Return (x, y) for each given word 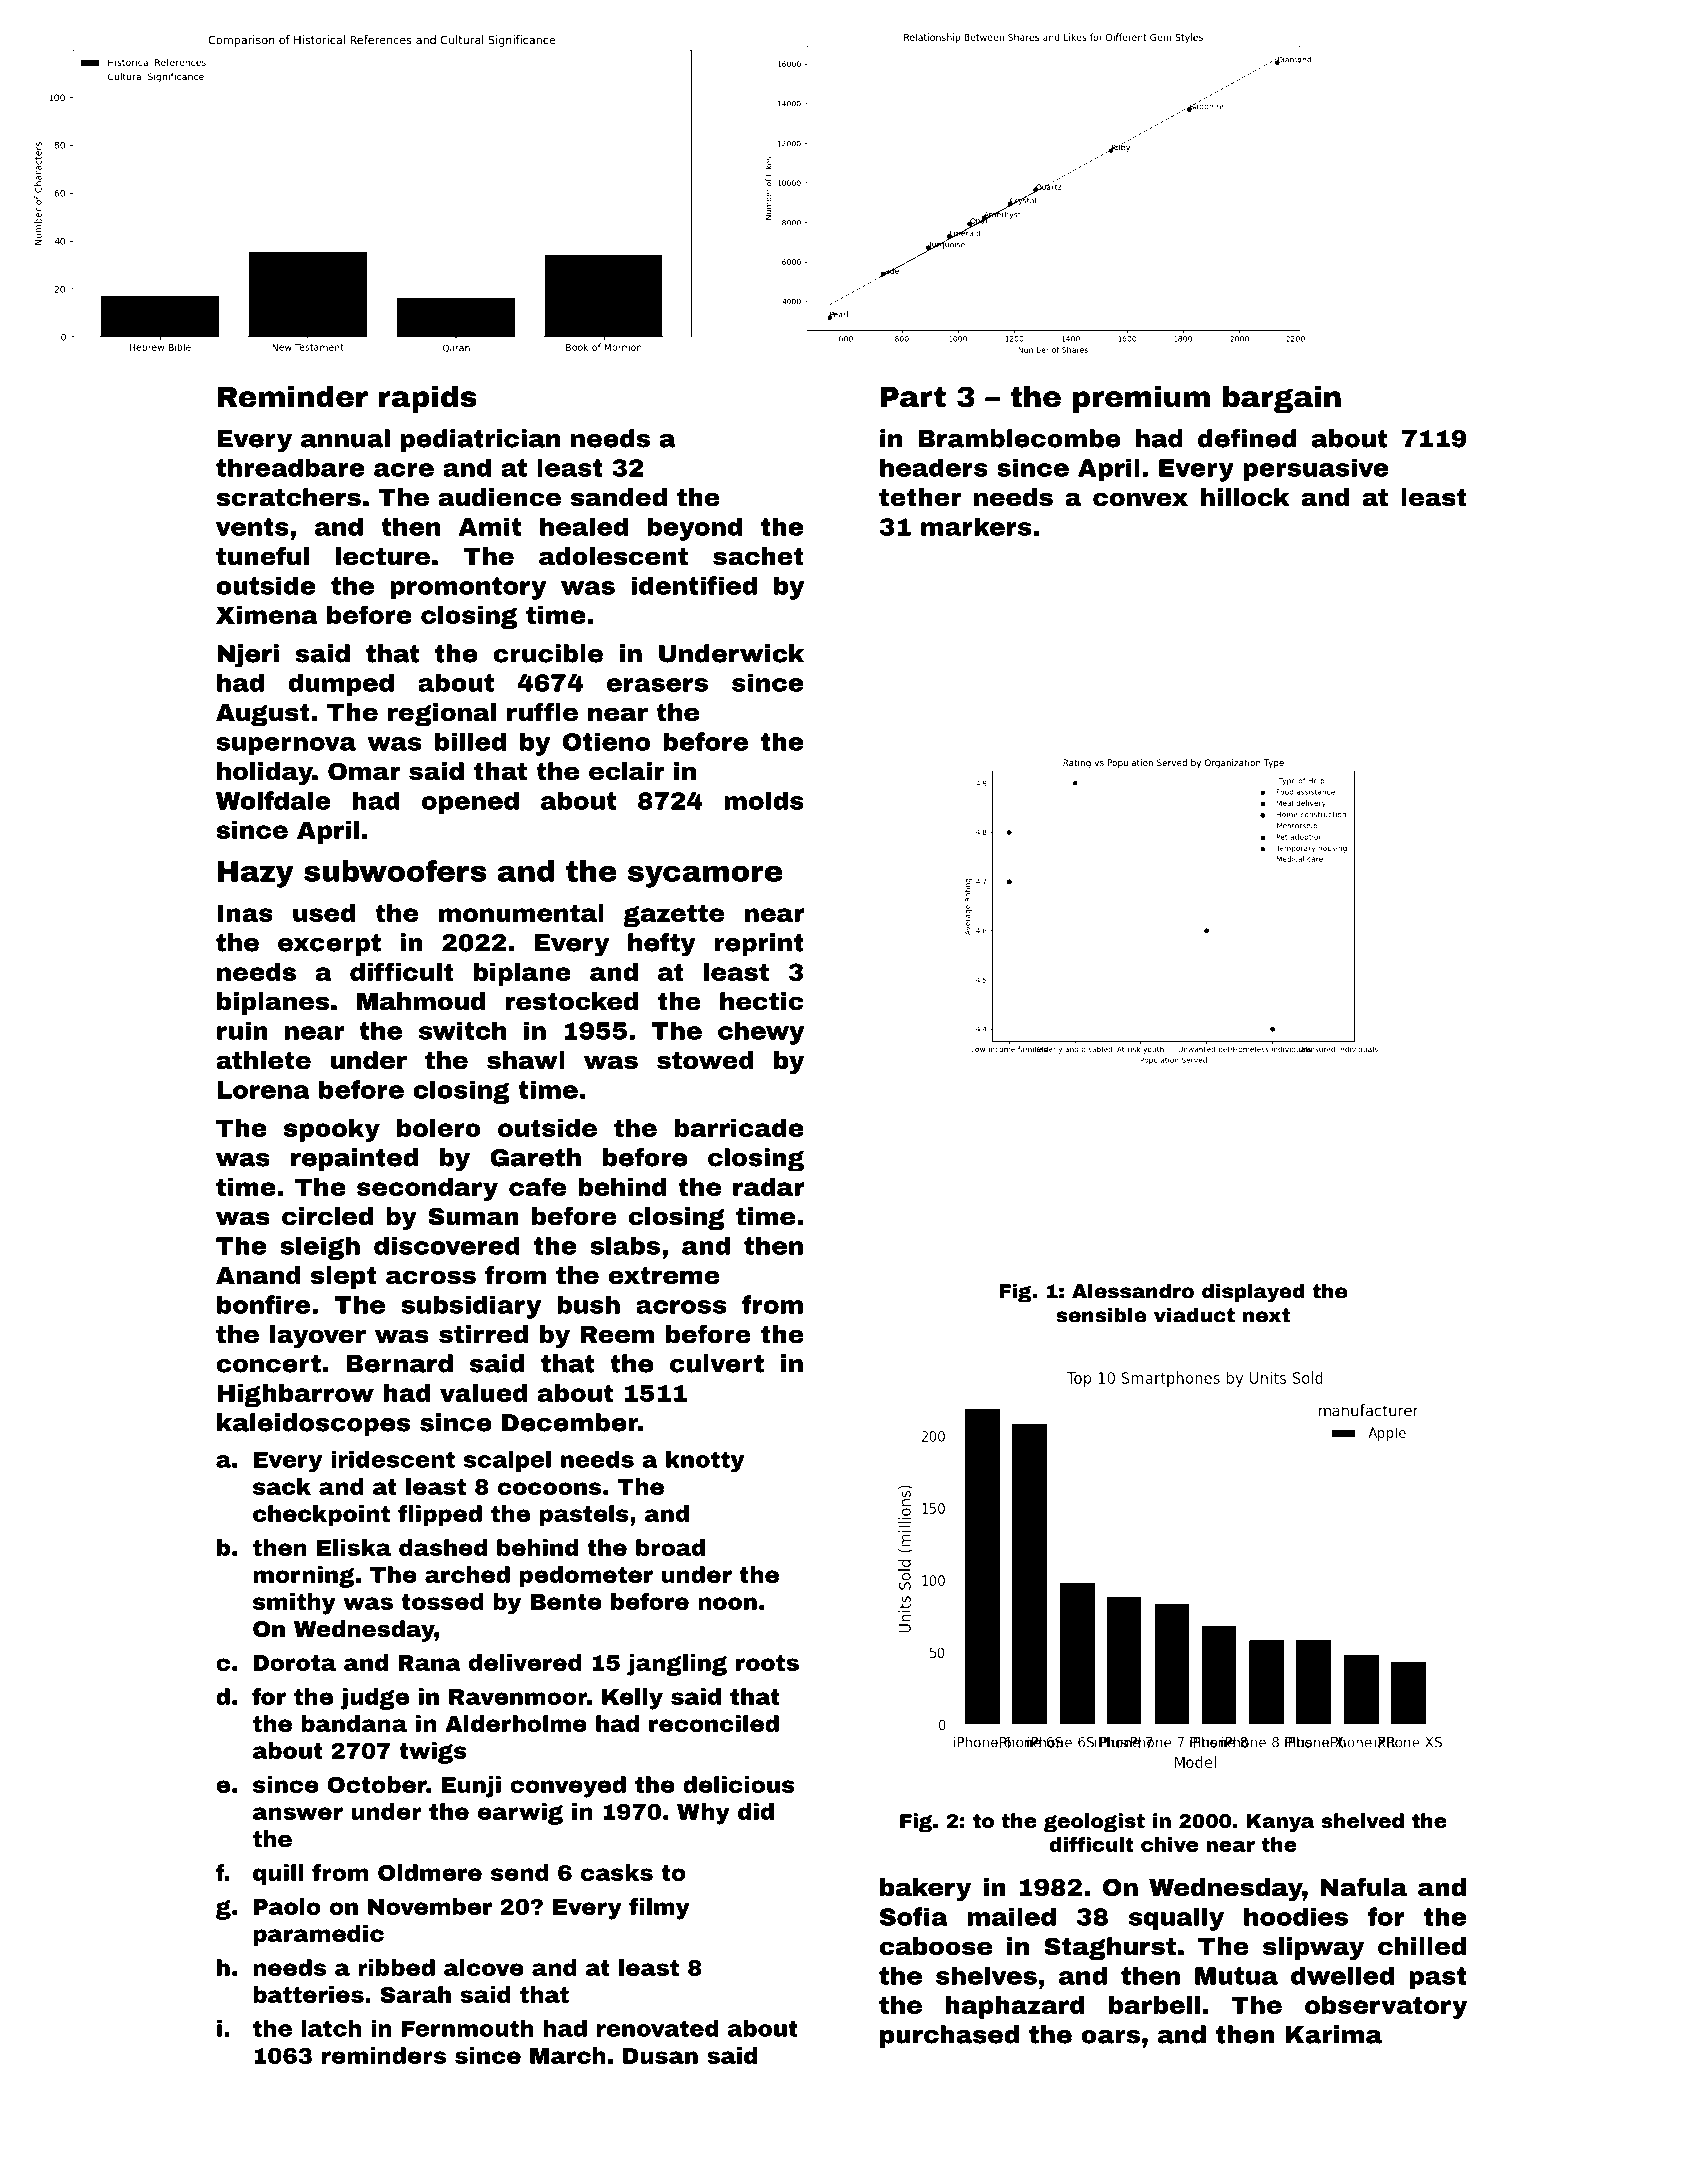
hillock (1245, 497)
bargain (1282, 399)
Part (913, 397)
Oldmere (430, 1872)
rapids (428, 399)
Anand (258, 1275)
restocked (571, 1001)
